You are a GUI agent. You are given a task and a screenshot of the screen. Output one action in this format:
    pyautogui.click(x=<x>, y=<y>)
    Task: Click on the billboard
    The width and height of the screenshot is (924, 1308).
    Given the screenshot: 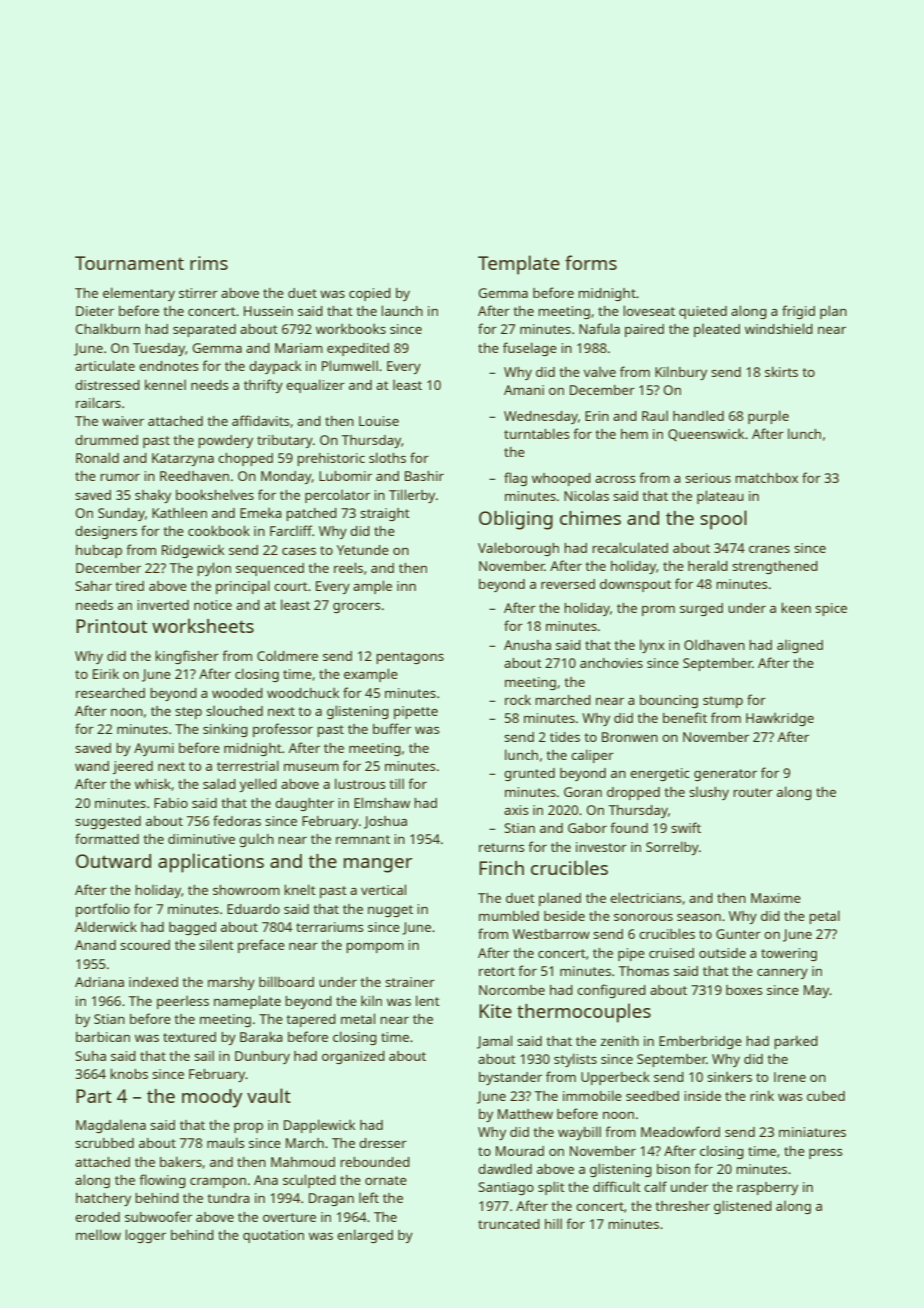 What is the action you would take?
    pyautogui.click(x=286, y=981)
